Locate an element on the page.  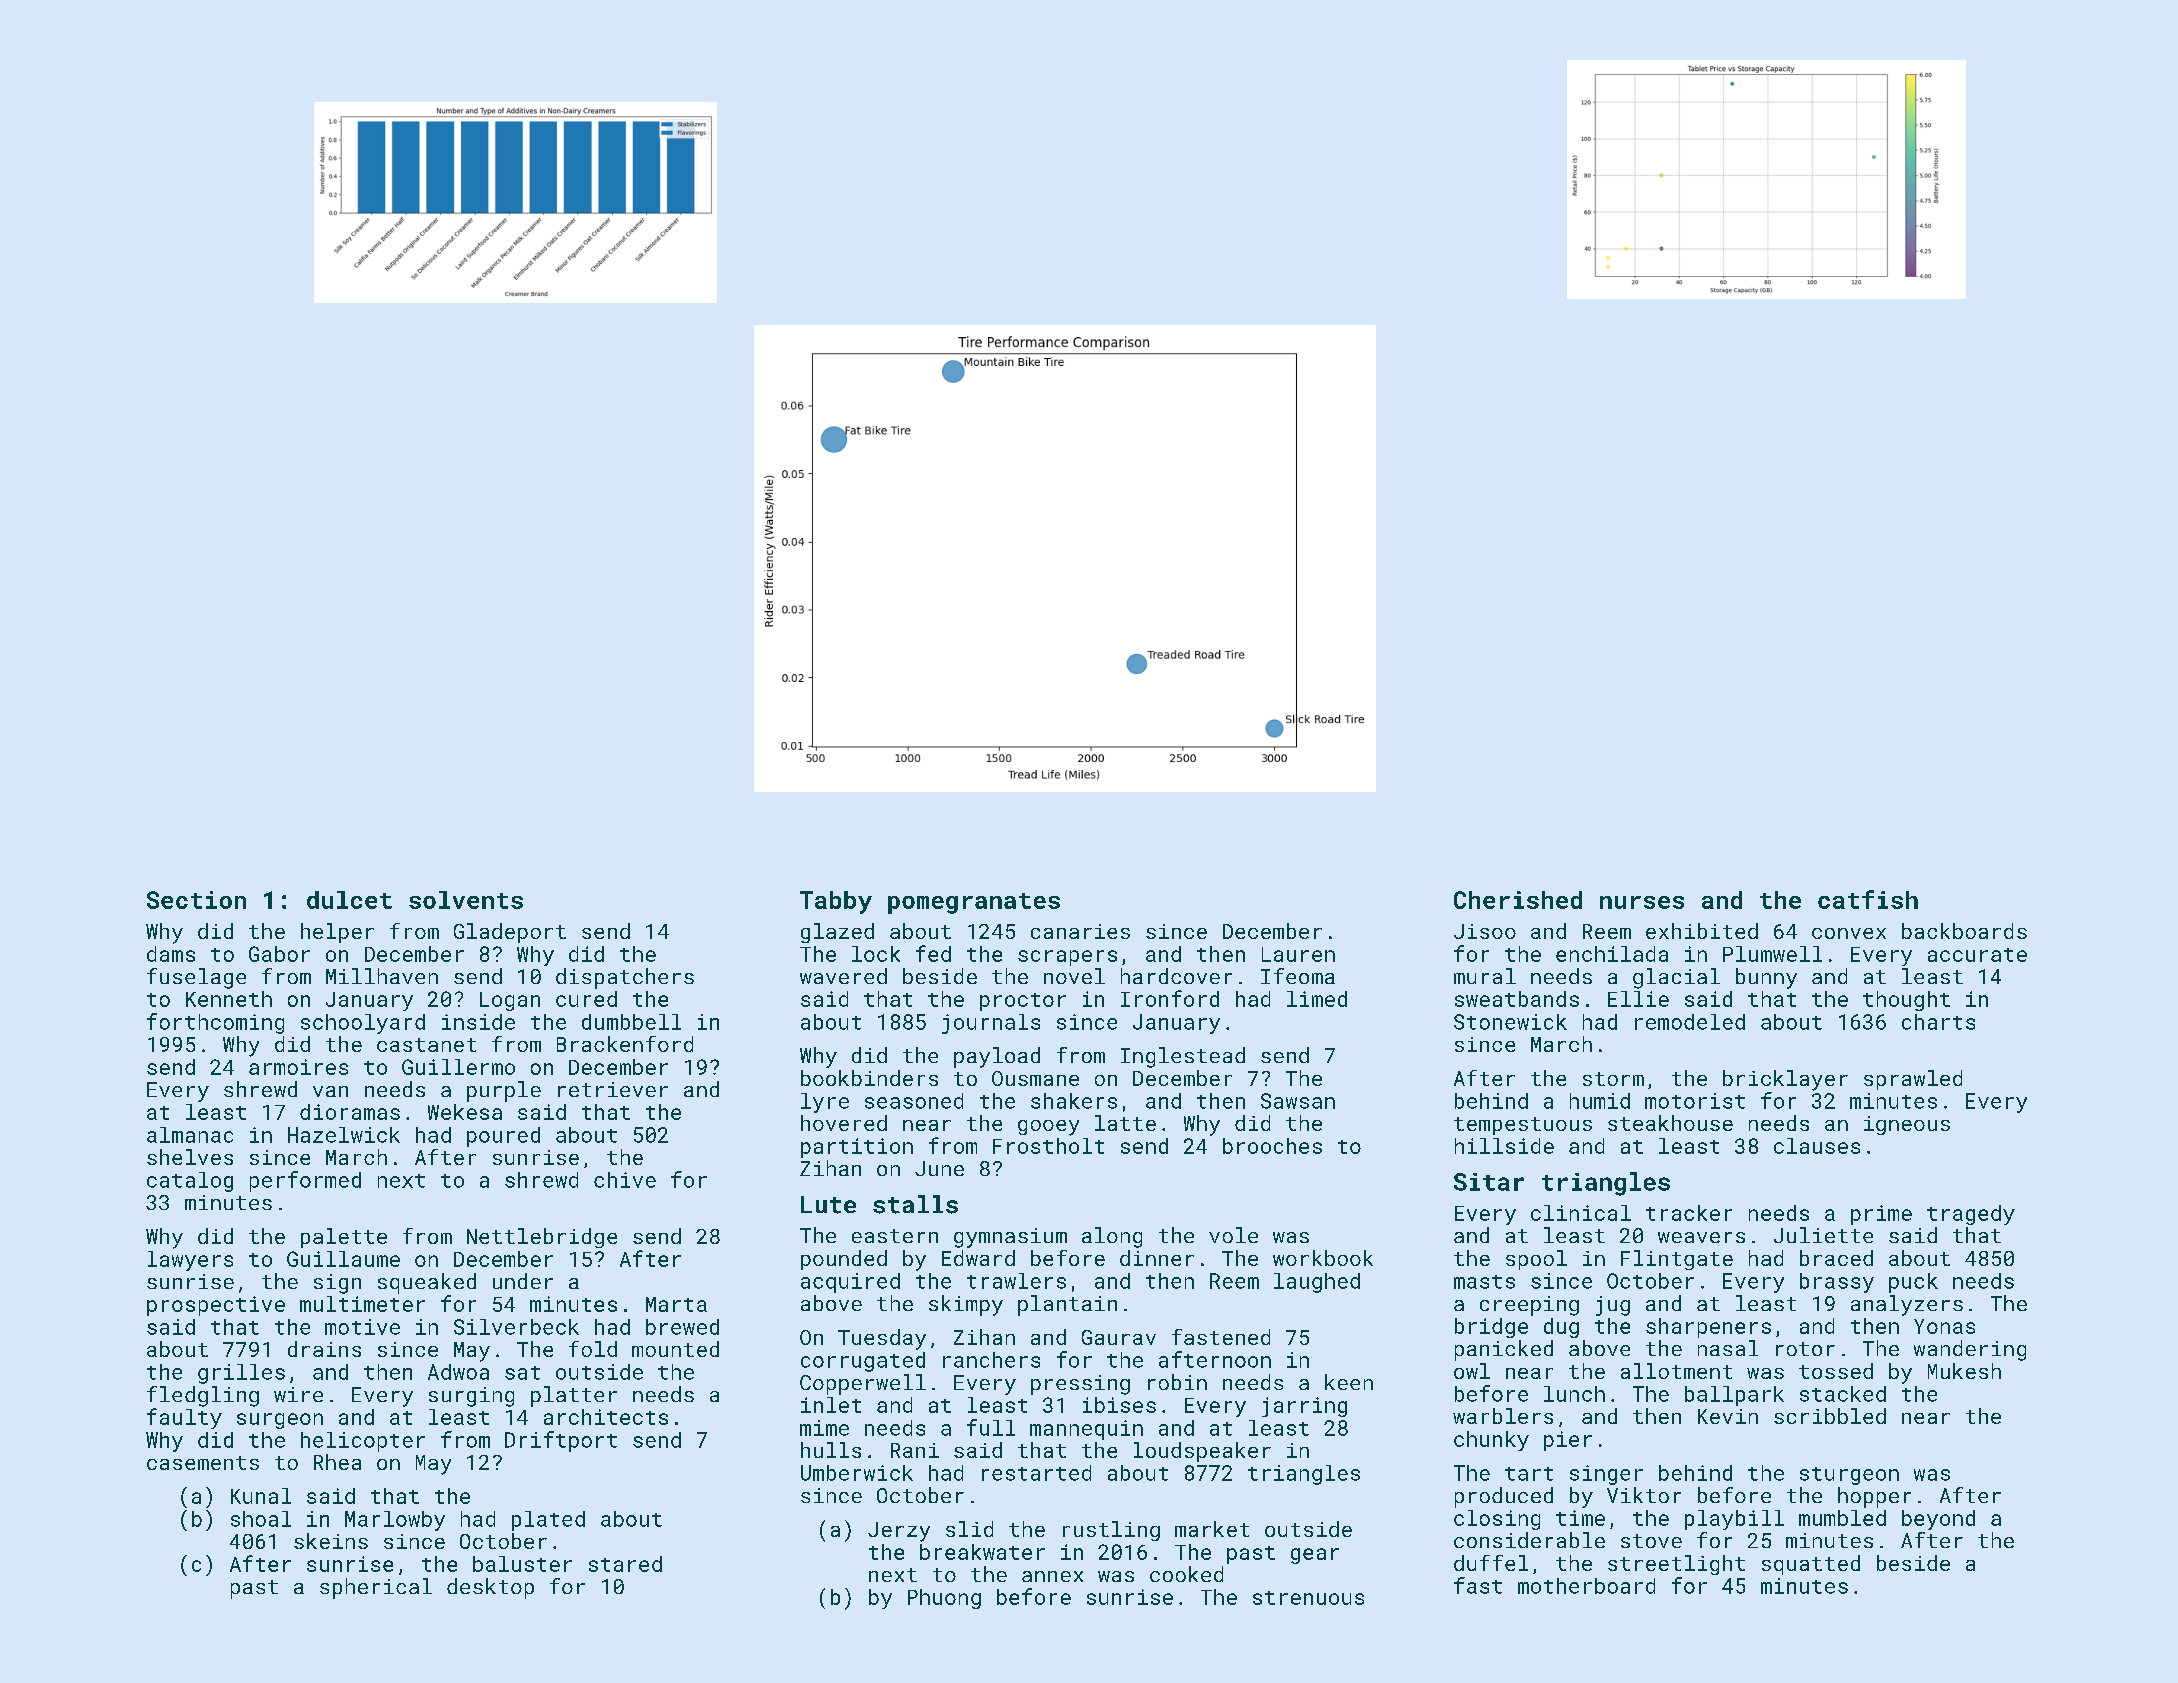
Phuong is located at coordinates (944, 1599).
